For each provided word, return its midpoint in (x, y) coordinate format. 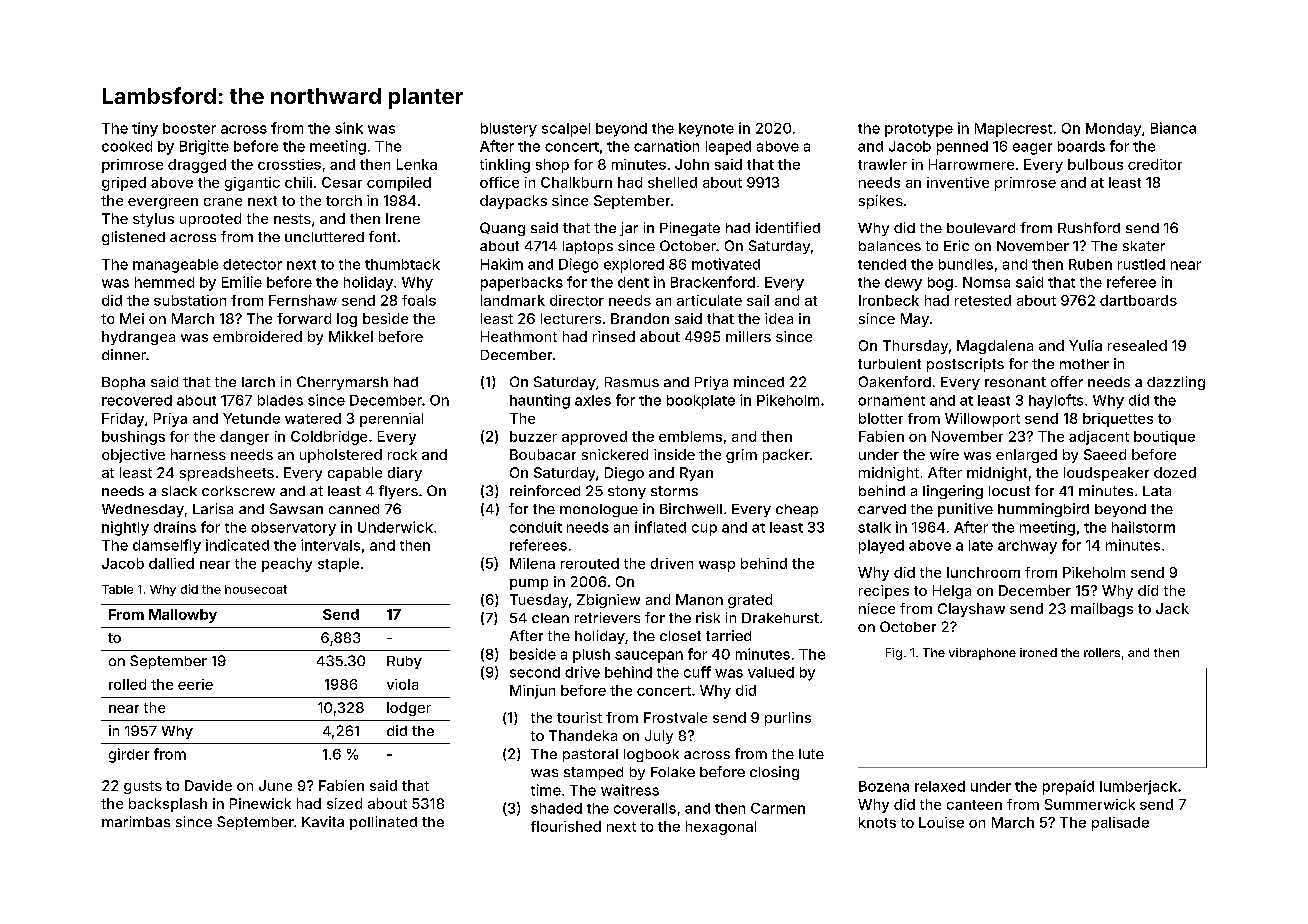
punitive (965, 510)
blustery (509, 130)
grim (741, 456)
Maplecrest (1013, 130)
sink (349, 128)
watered (313, 418)
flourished (566, 826)
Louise (941, 822)
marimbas (136, 821)
